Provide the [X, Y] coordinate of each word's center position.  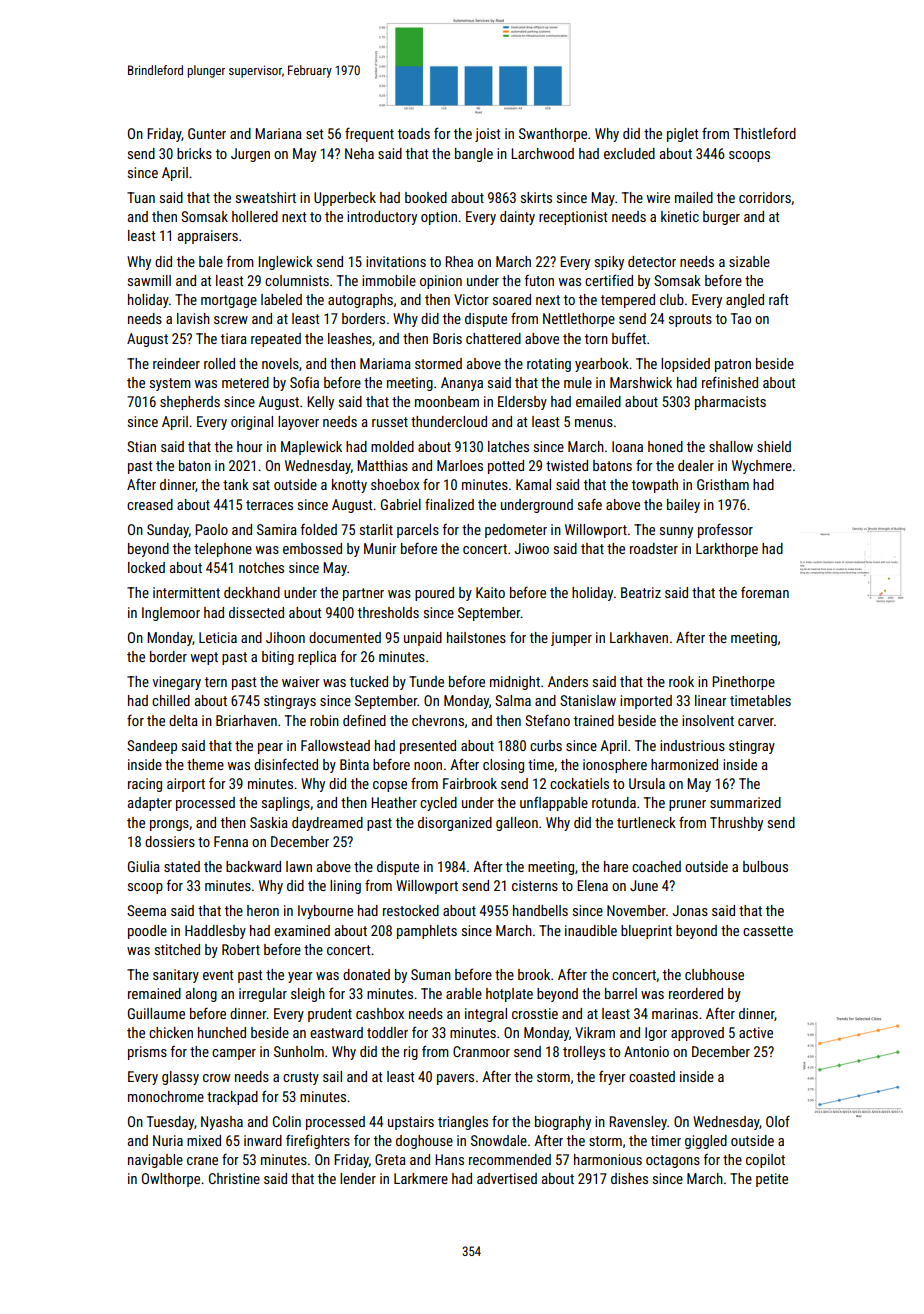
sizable [749, 261]
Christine [234, 1178]
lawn [299, 866]
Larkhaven [639, 637]
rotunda [614, 802]
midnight [515, 683]
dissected [256, 612]
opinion [441, 282]
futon [539, 280]
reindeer [176, 363]
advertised [507, 1178]
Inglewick [286, 263]
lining [345, 887]
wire [658, 197]
